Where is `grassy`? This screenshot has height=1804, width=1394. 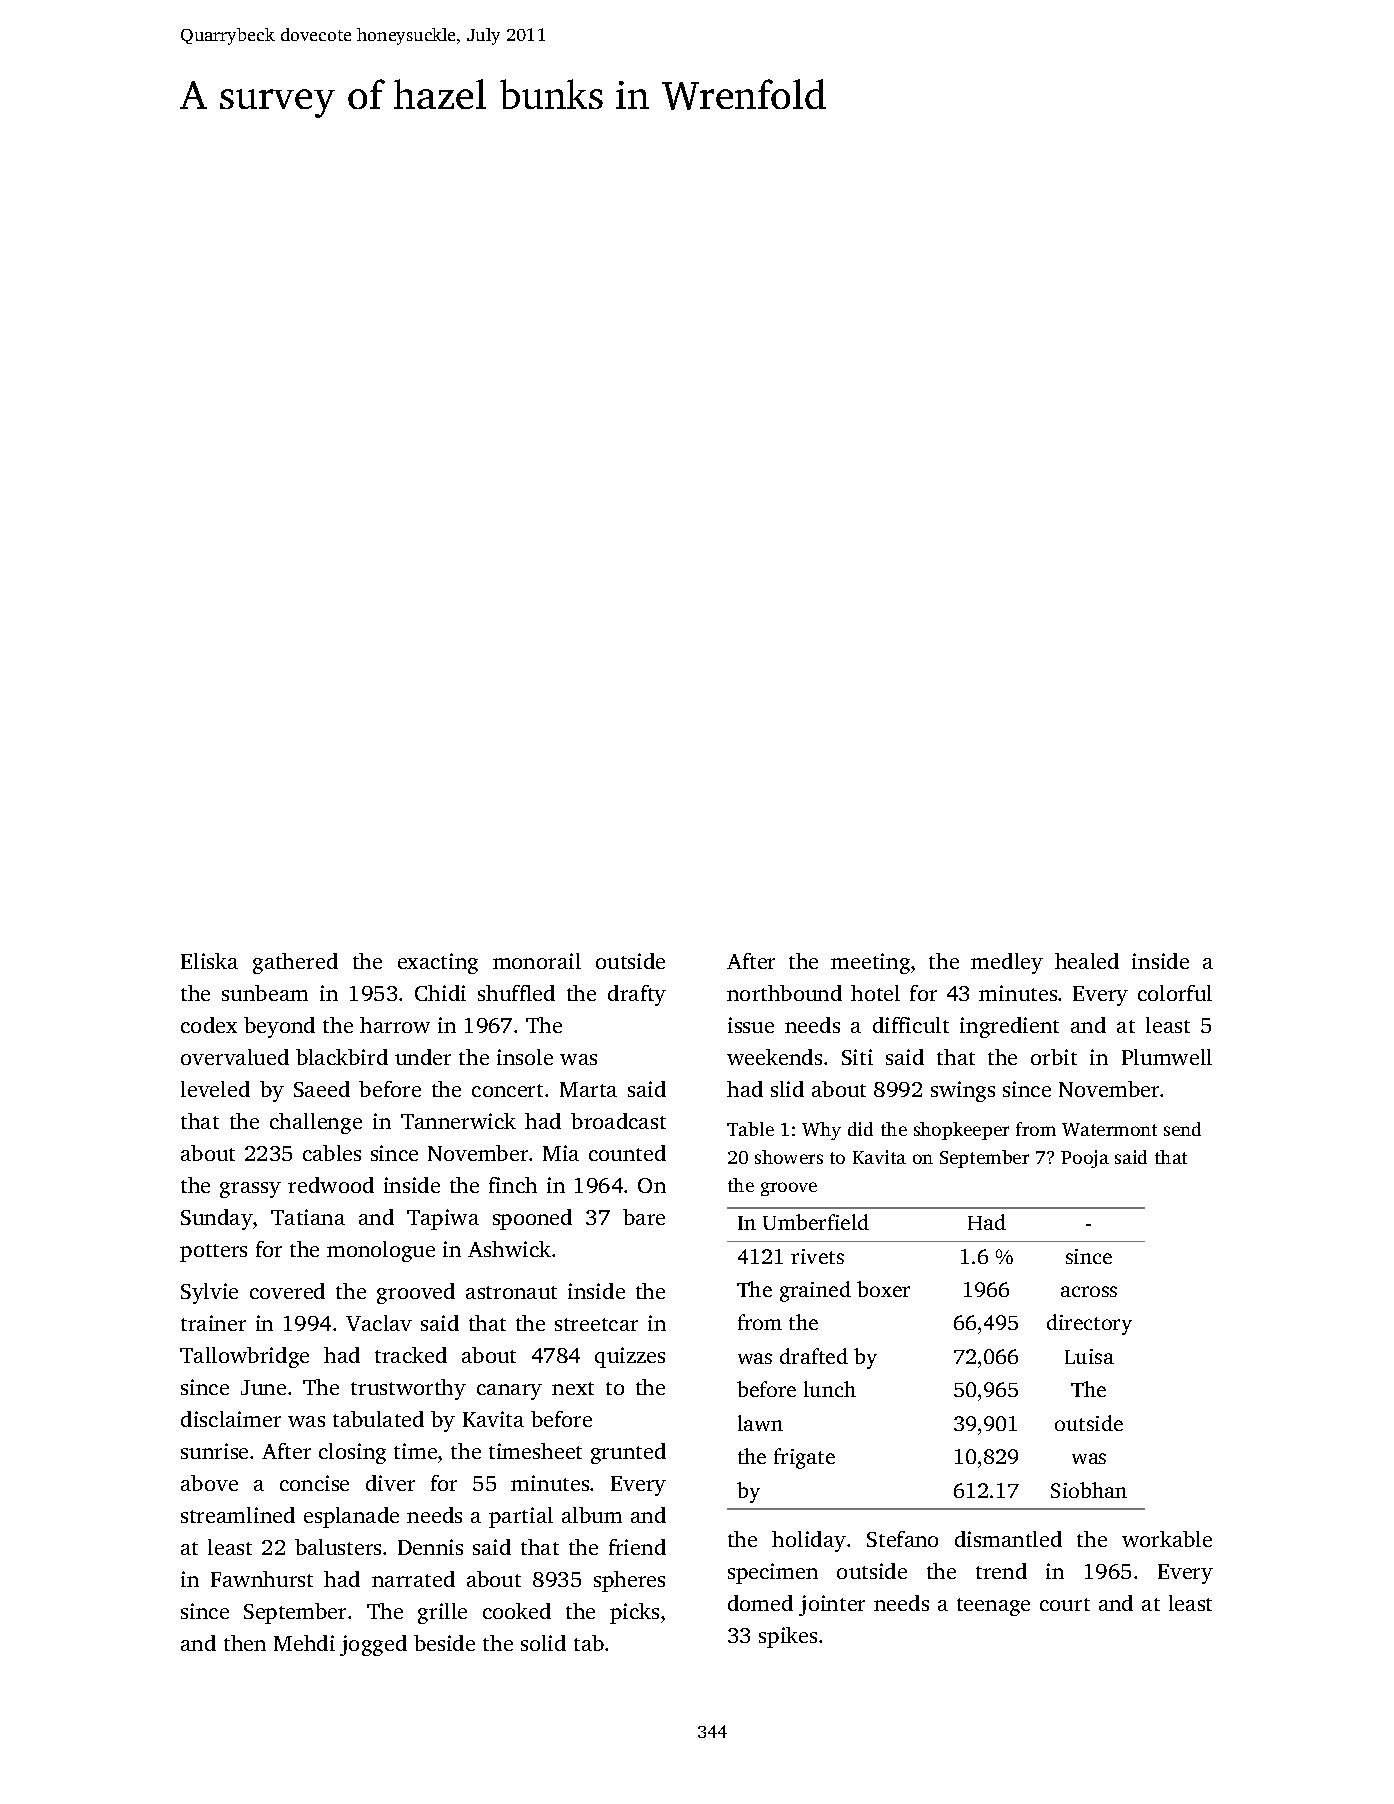 grassy is located at coordinates (250, 1190).
